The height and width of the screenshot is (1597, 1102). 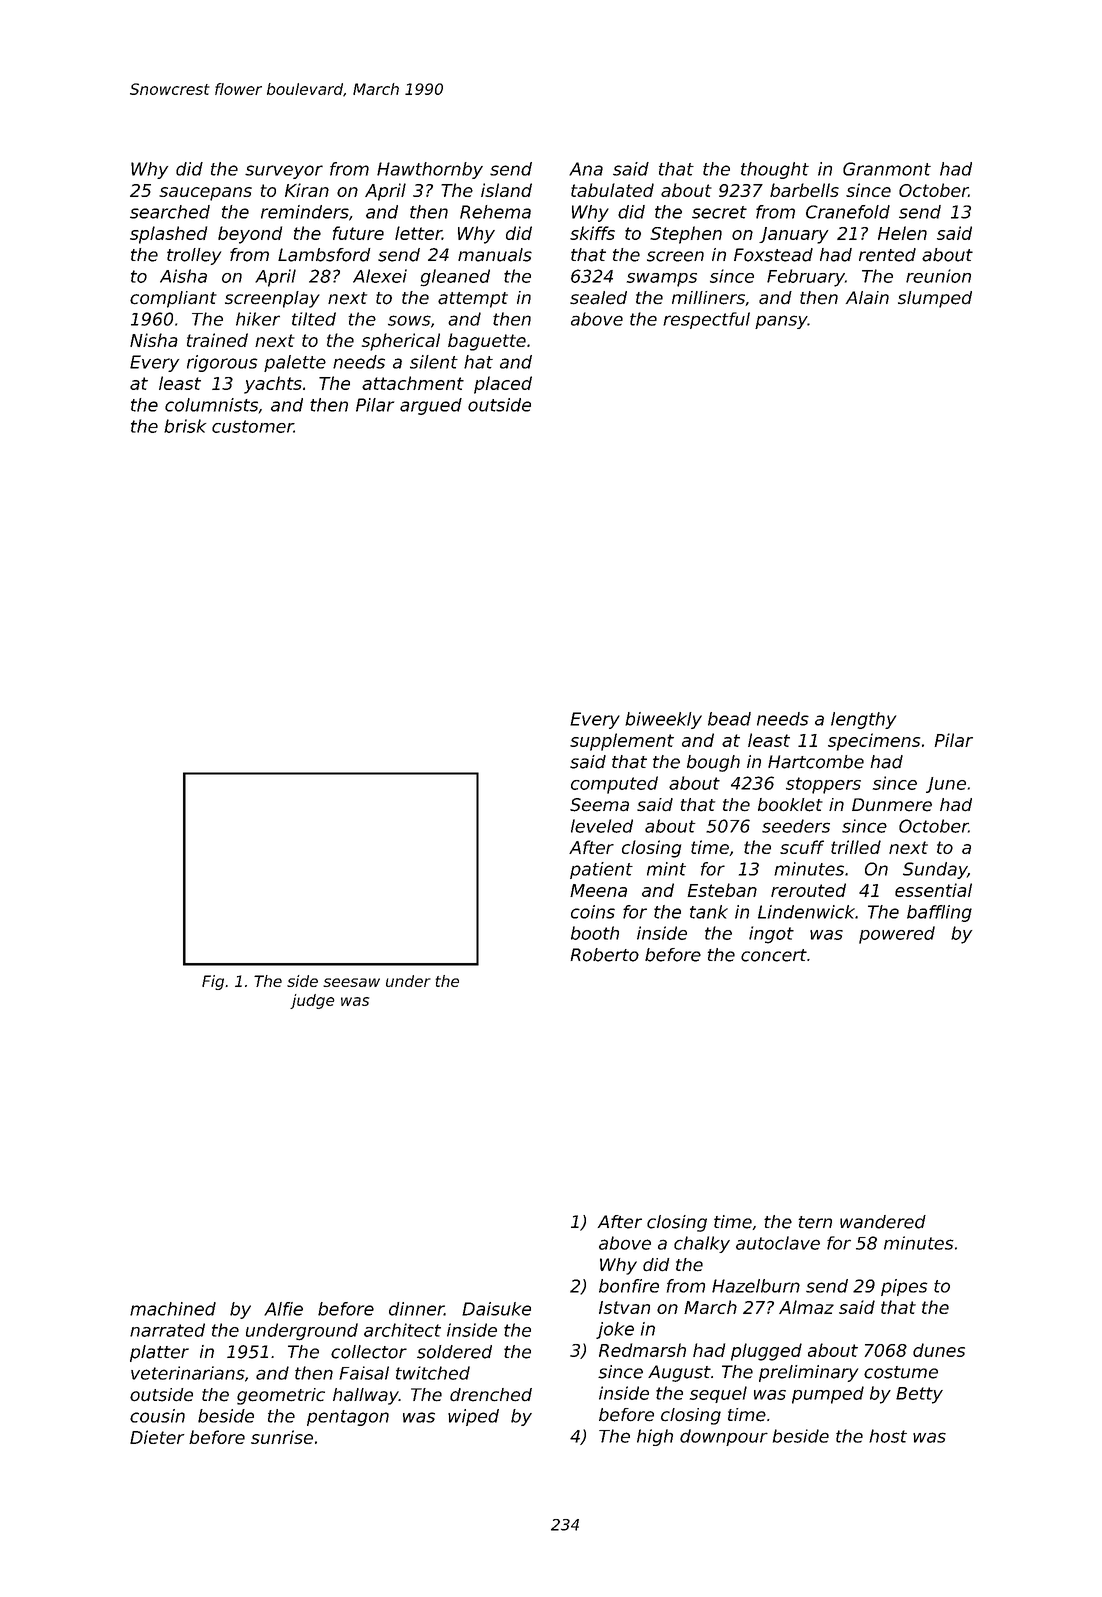 I want to click on Lambsford, so click(x=324, y=255).
